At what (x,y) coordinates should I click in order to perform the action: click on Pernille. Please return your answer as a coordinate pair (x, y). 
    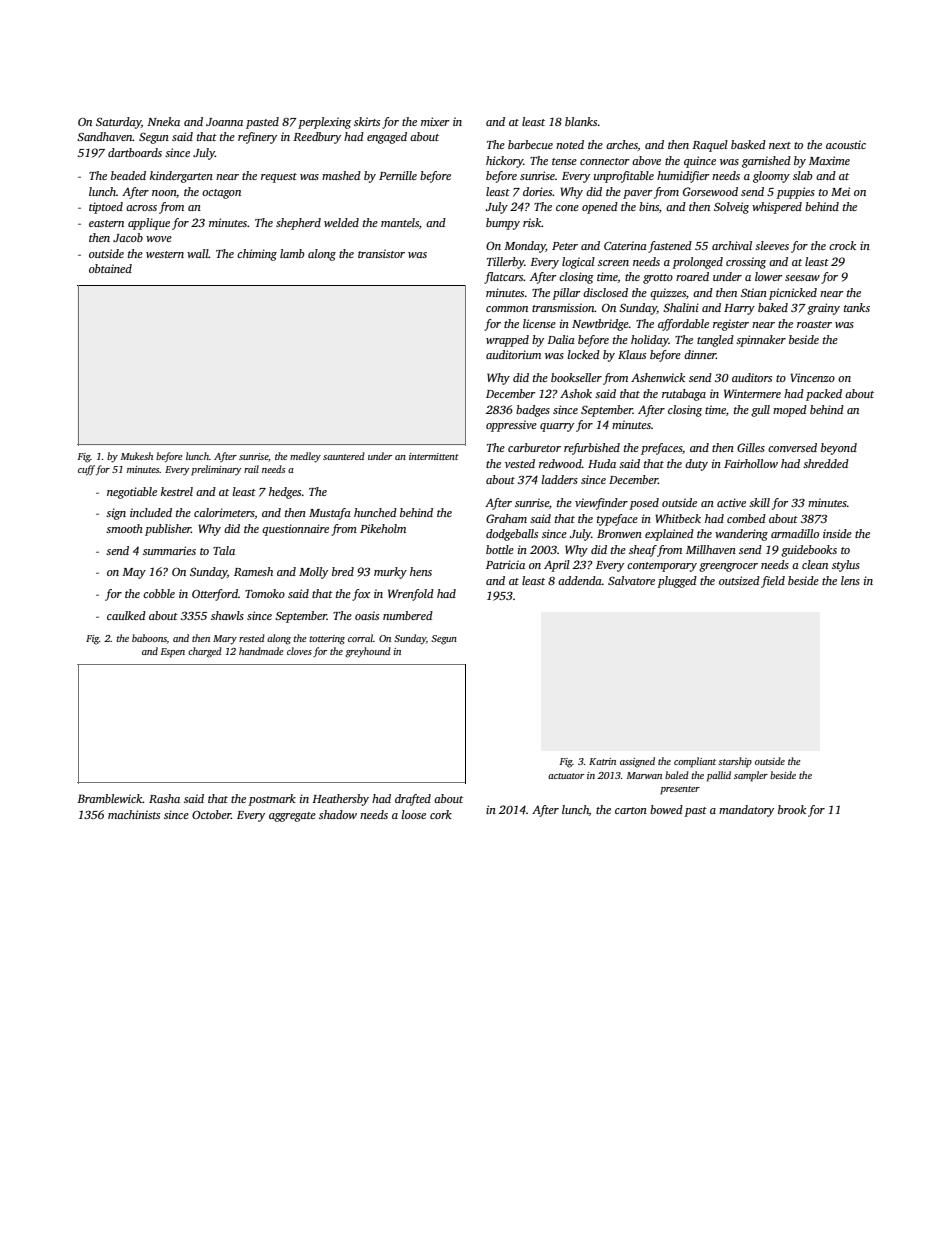
    Looking at the image, I should click on (398, 175).
